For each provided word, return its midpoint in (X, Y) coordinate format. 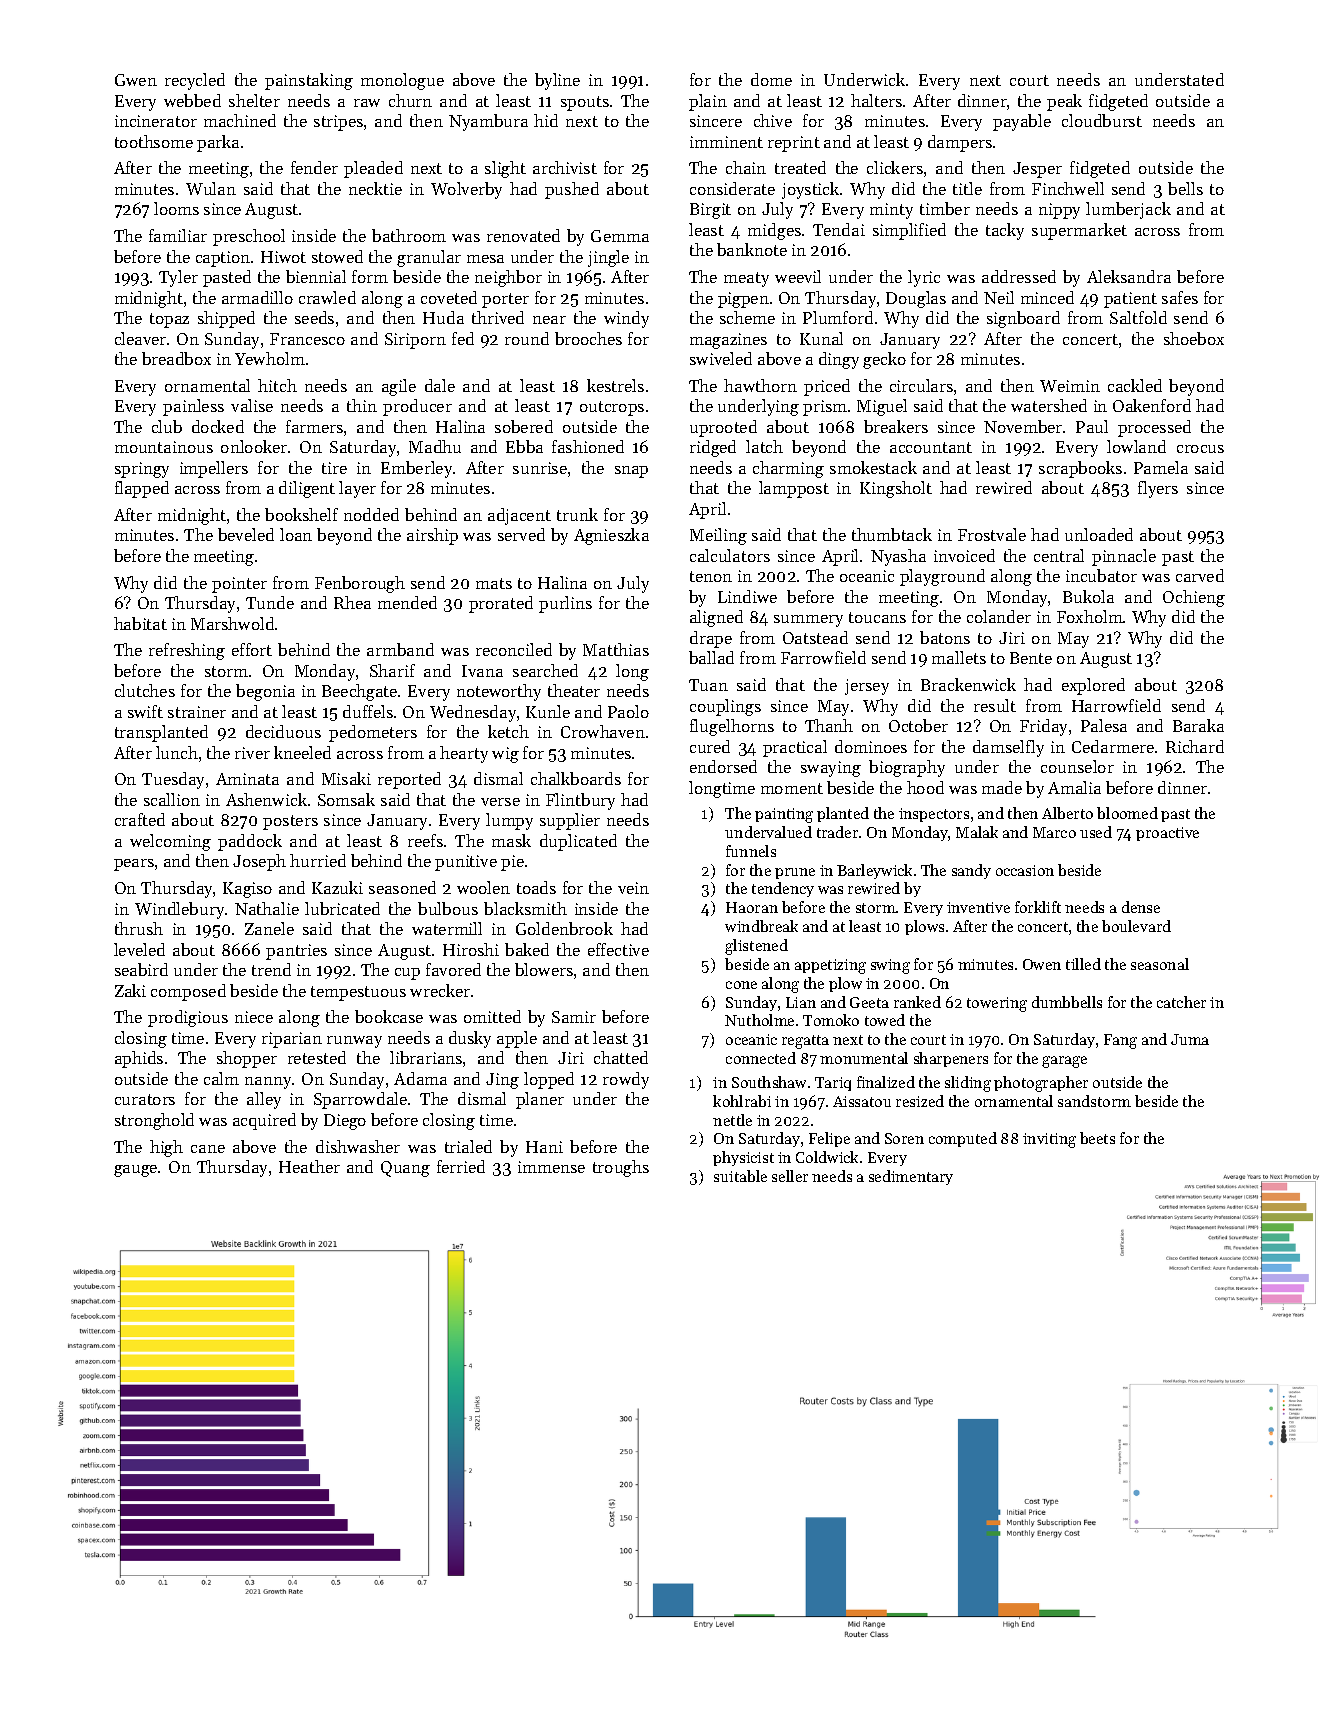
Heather (309, 1166)
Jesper (1037, 170)
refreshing (187, 651)
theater (574, 690)
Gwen (136, 80)
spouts (585, 103)
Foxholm (1090, 616)
